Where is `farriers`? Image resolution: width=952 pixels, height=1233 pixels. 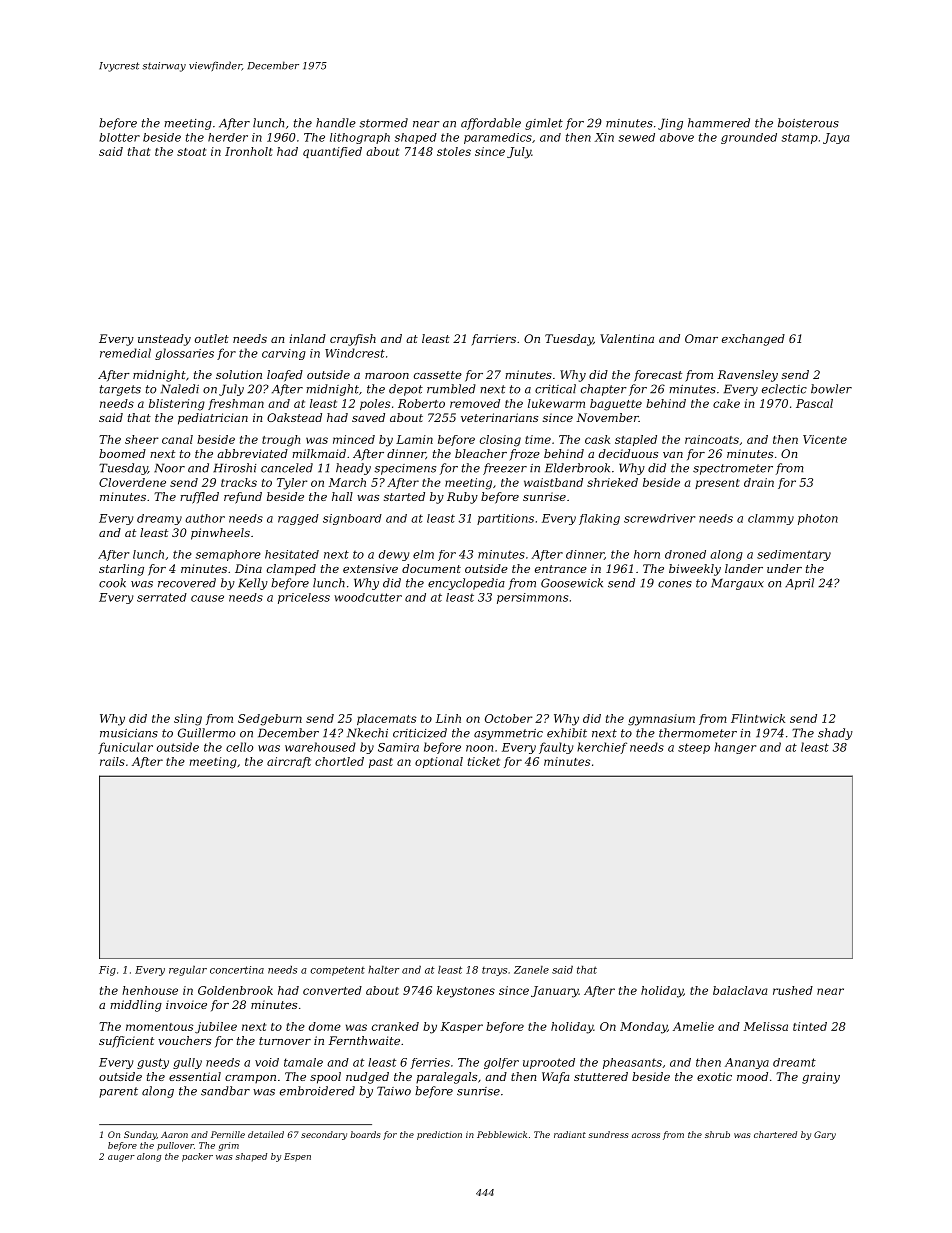
farriers is located at coordinates (493, 340).
